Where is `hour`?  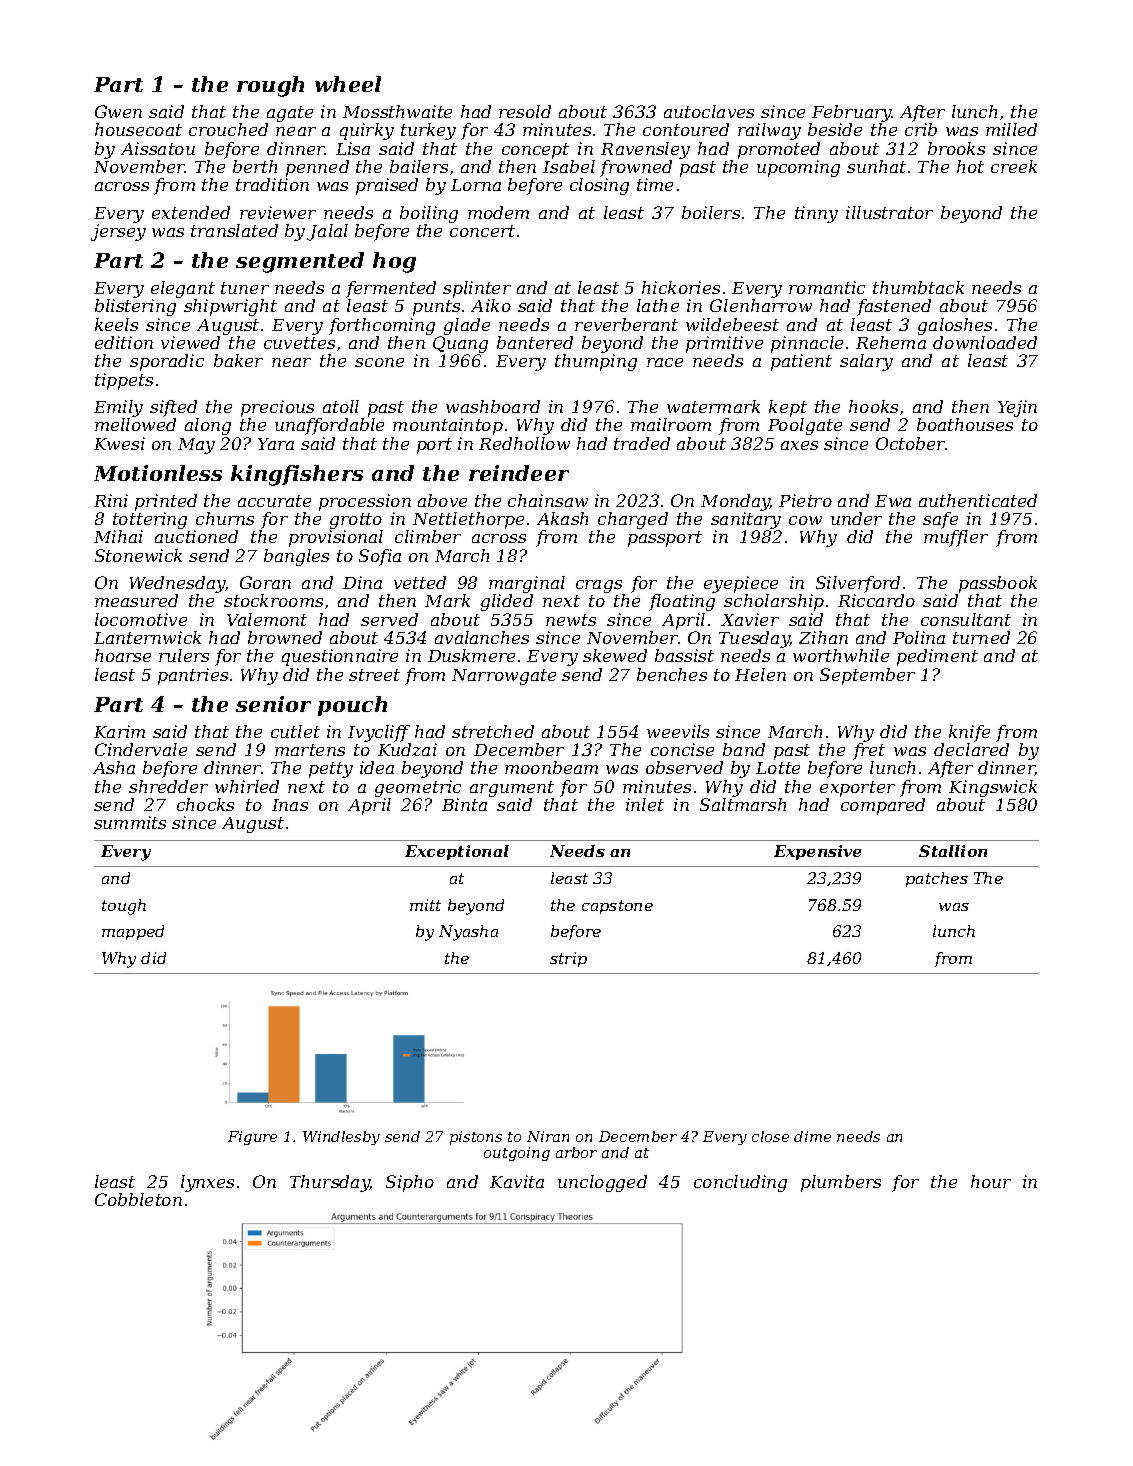
hour is located at coordinates (991, 1181).
